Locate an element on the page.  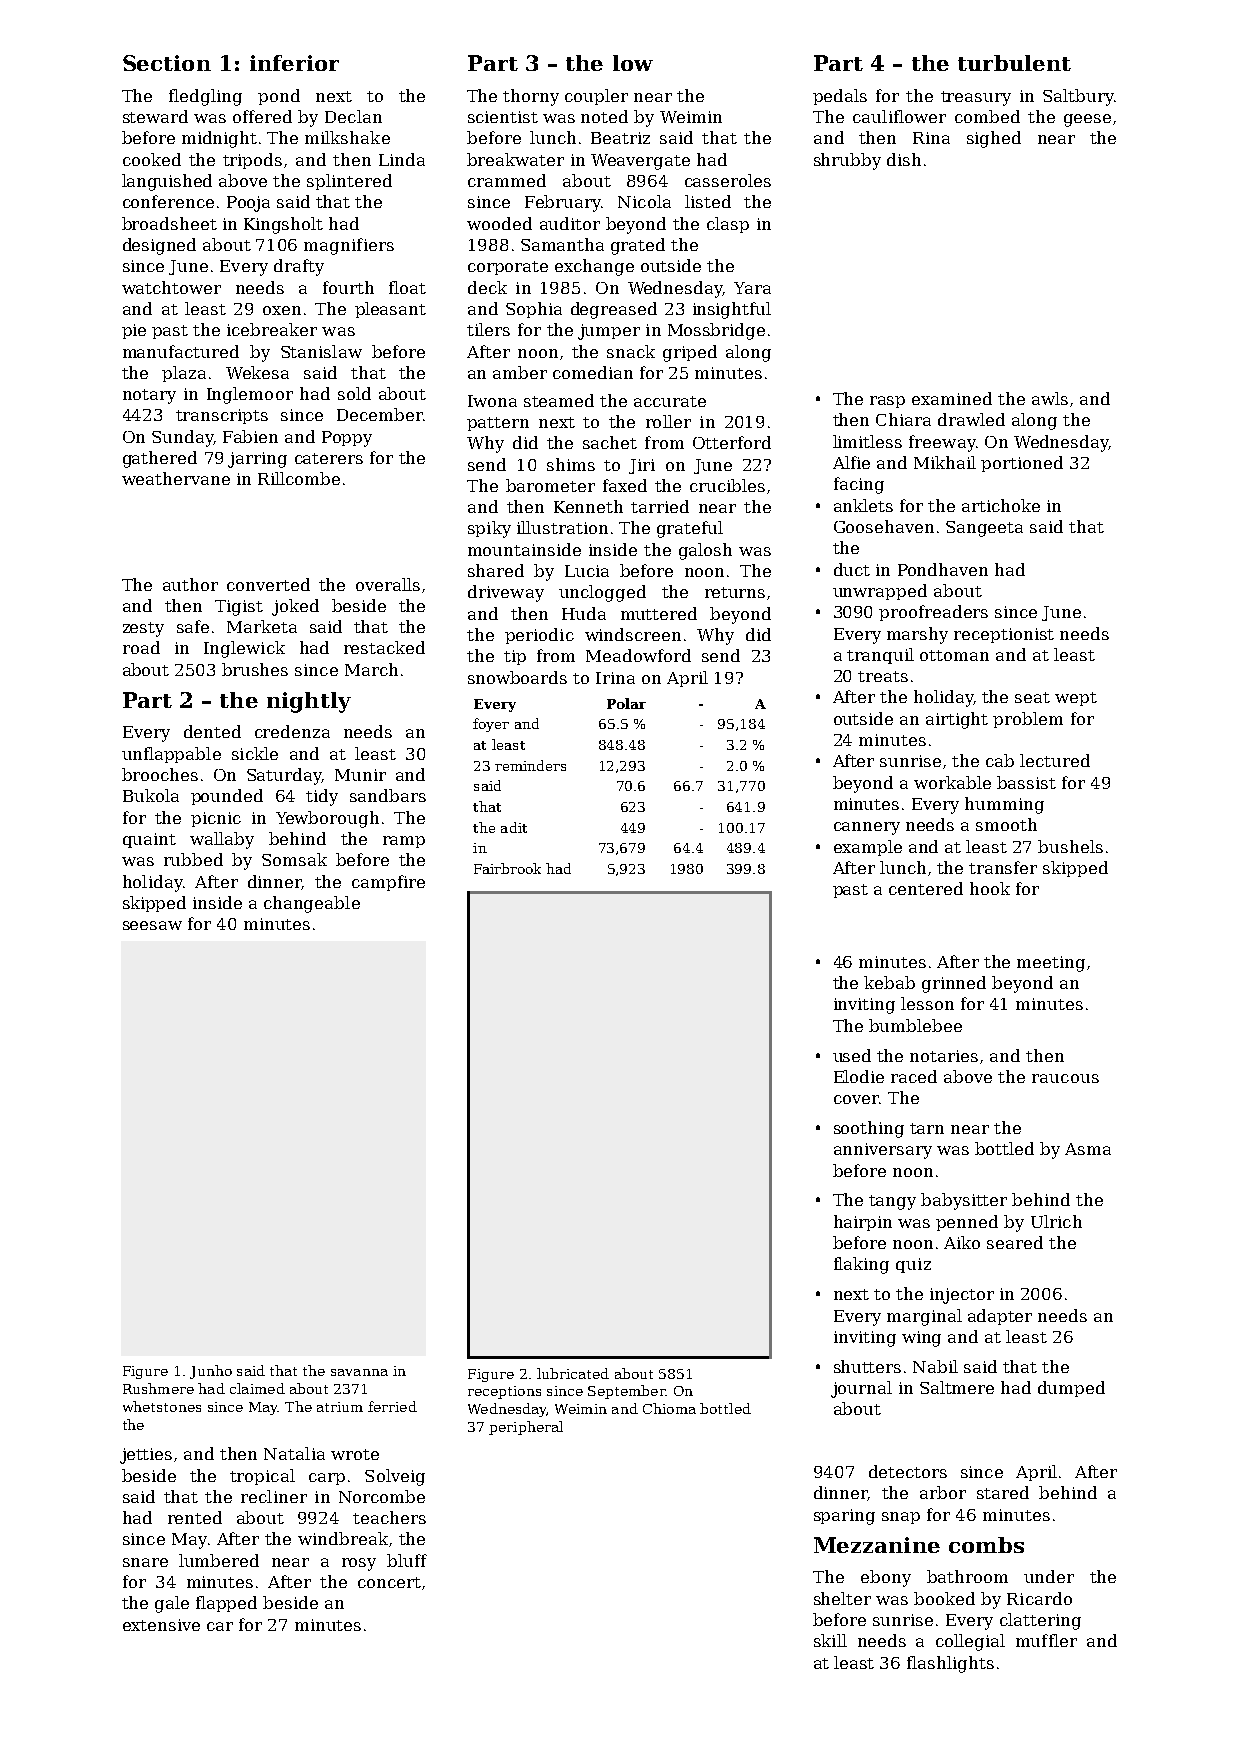
geese is located at coordinates (1087, 120).
